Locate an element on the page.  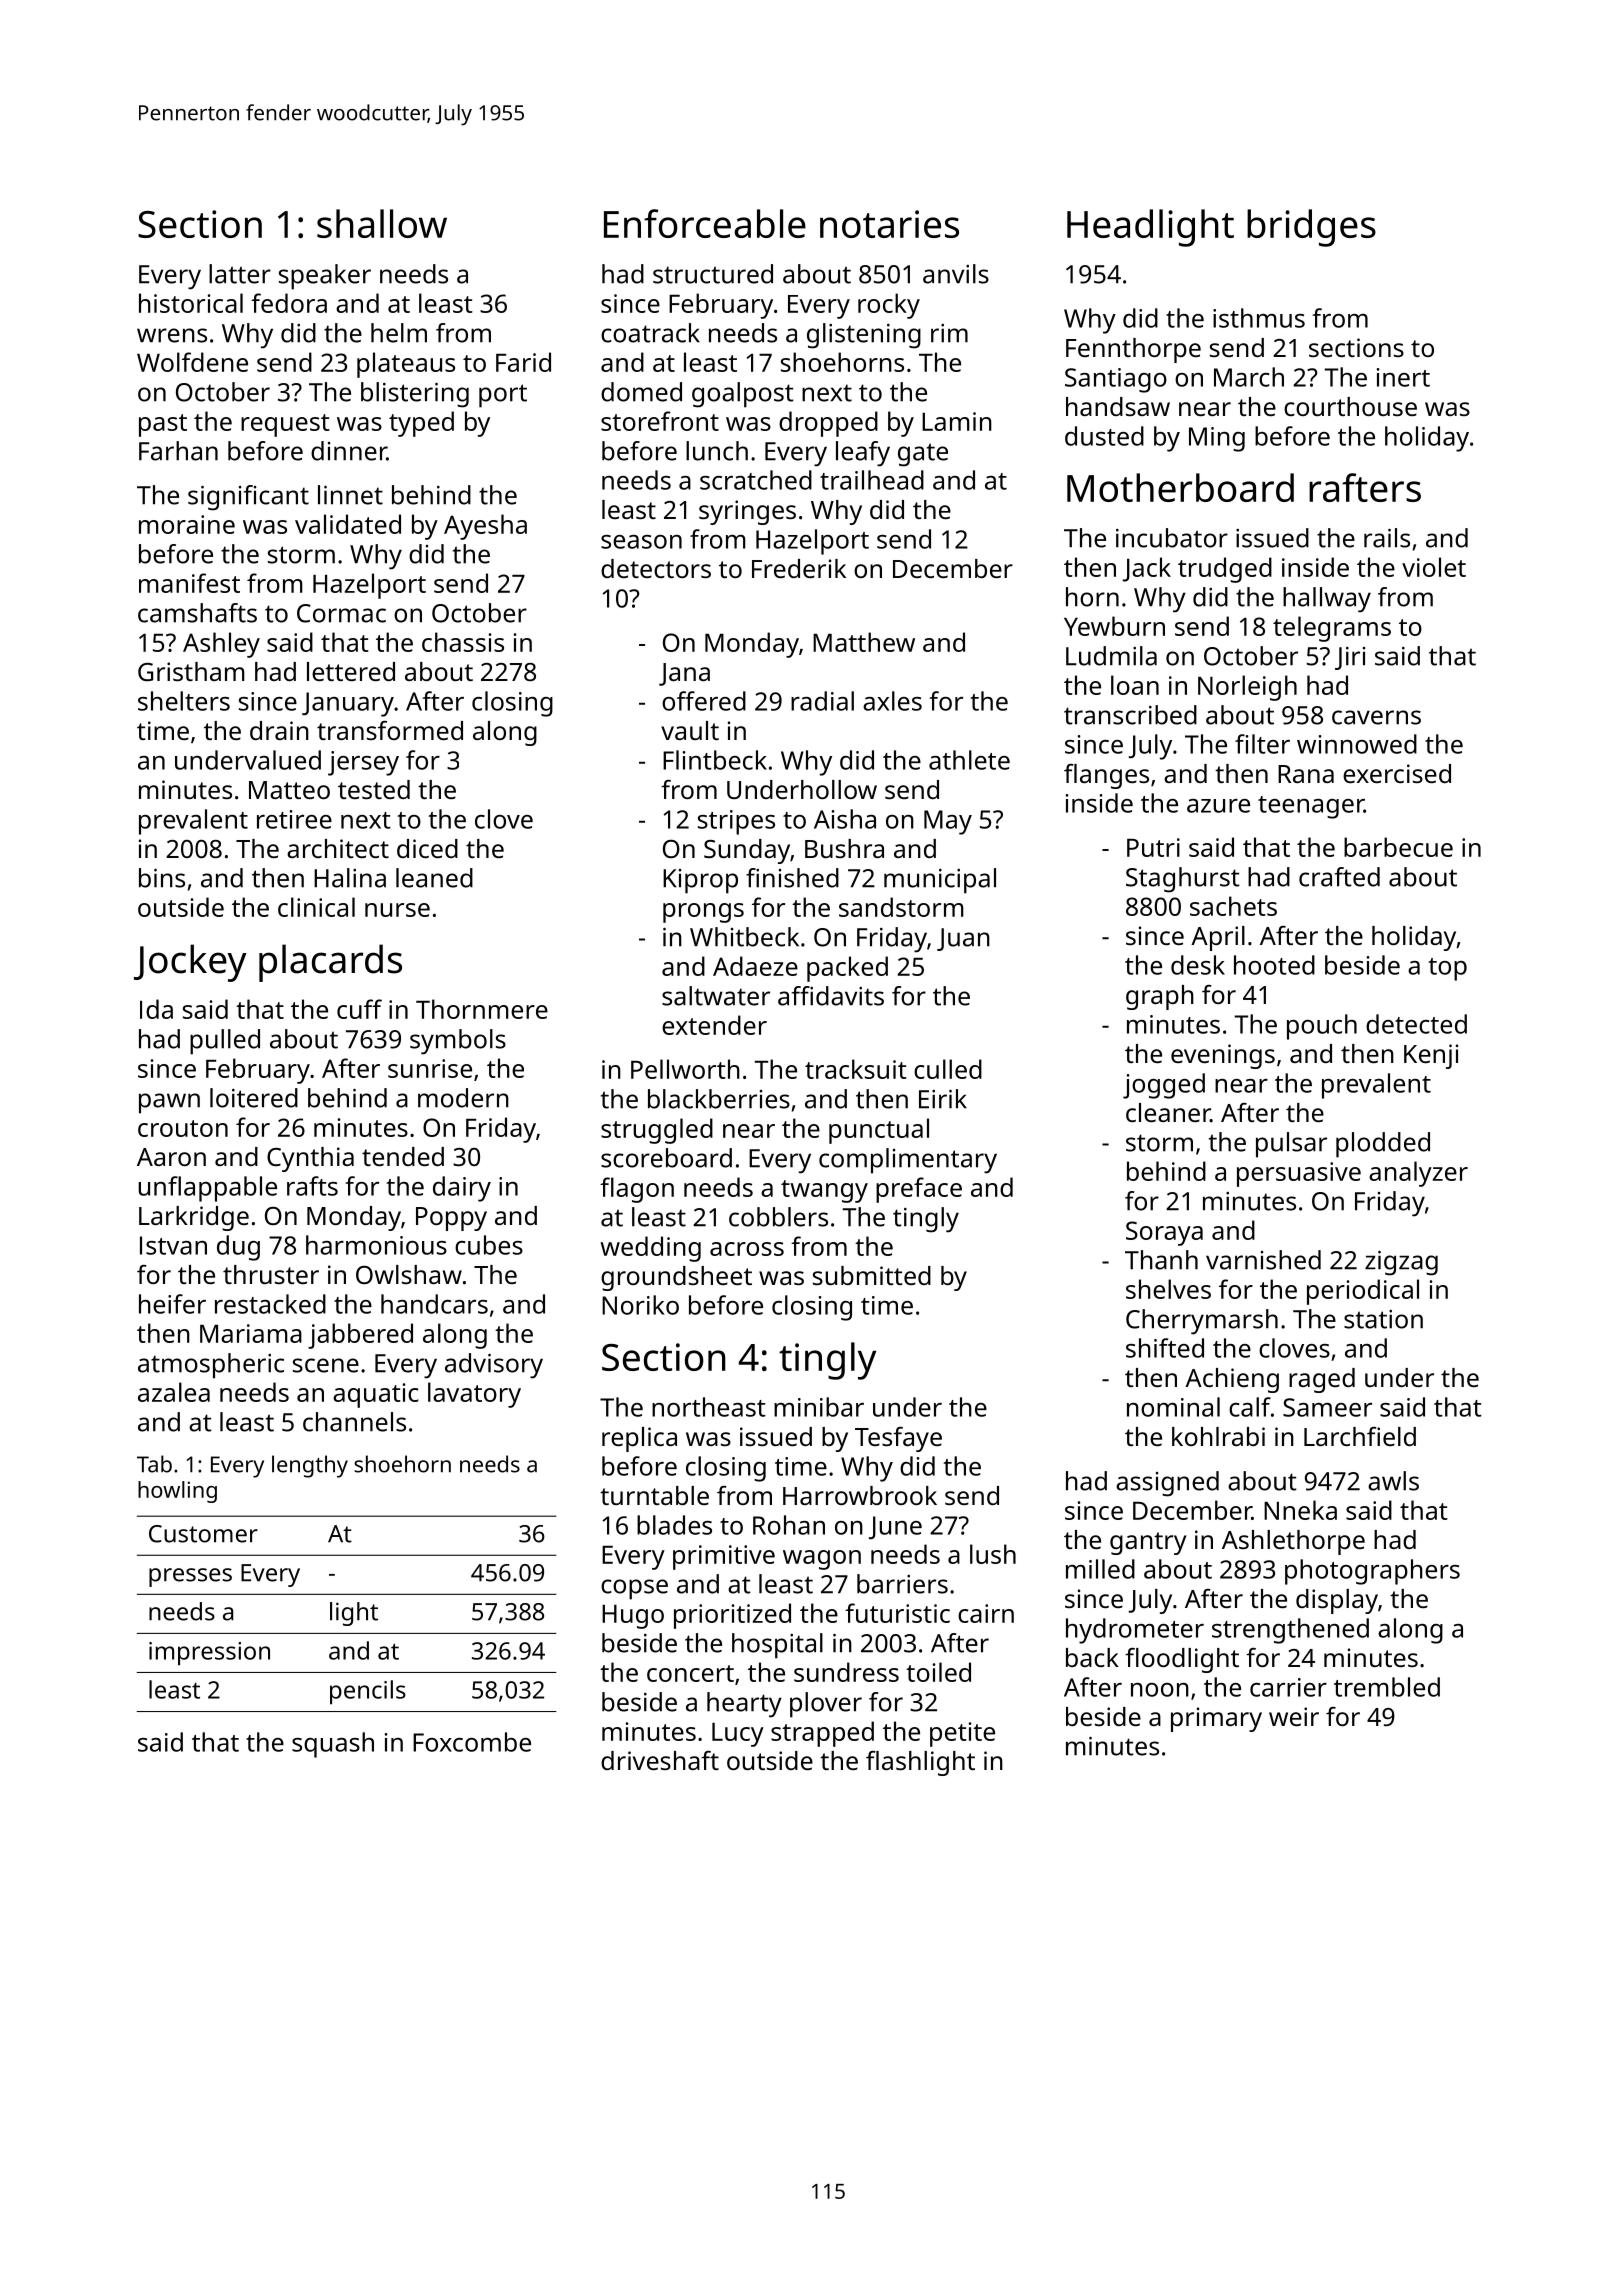
prioritized is located at coordinates (732, 1616).
